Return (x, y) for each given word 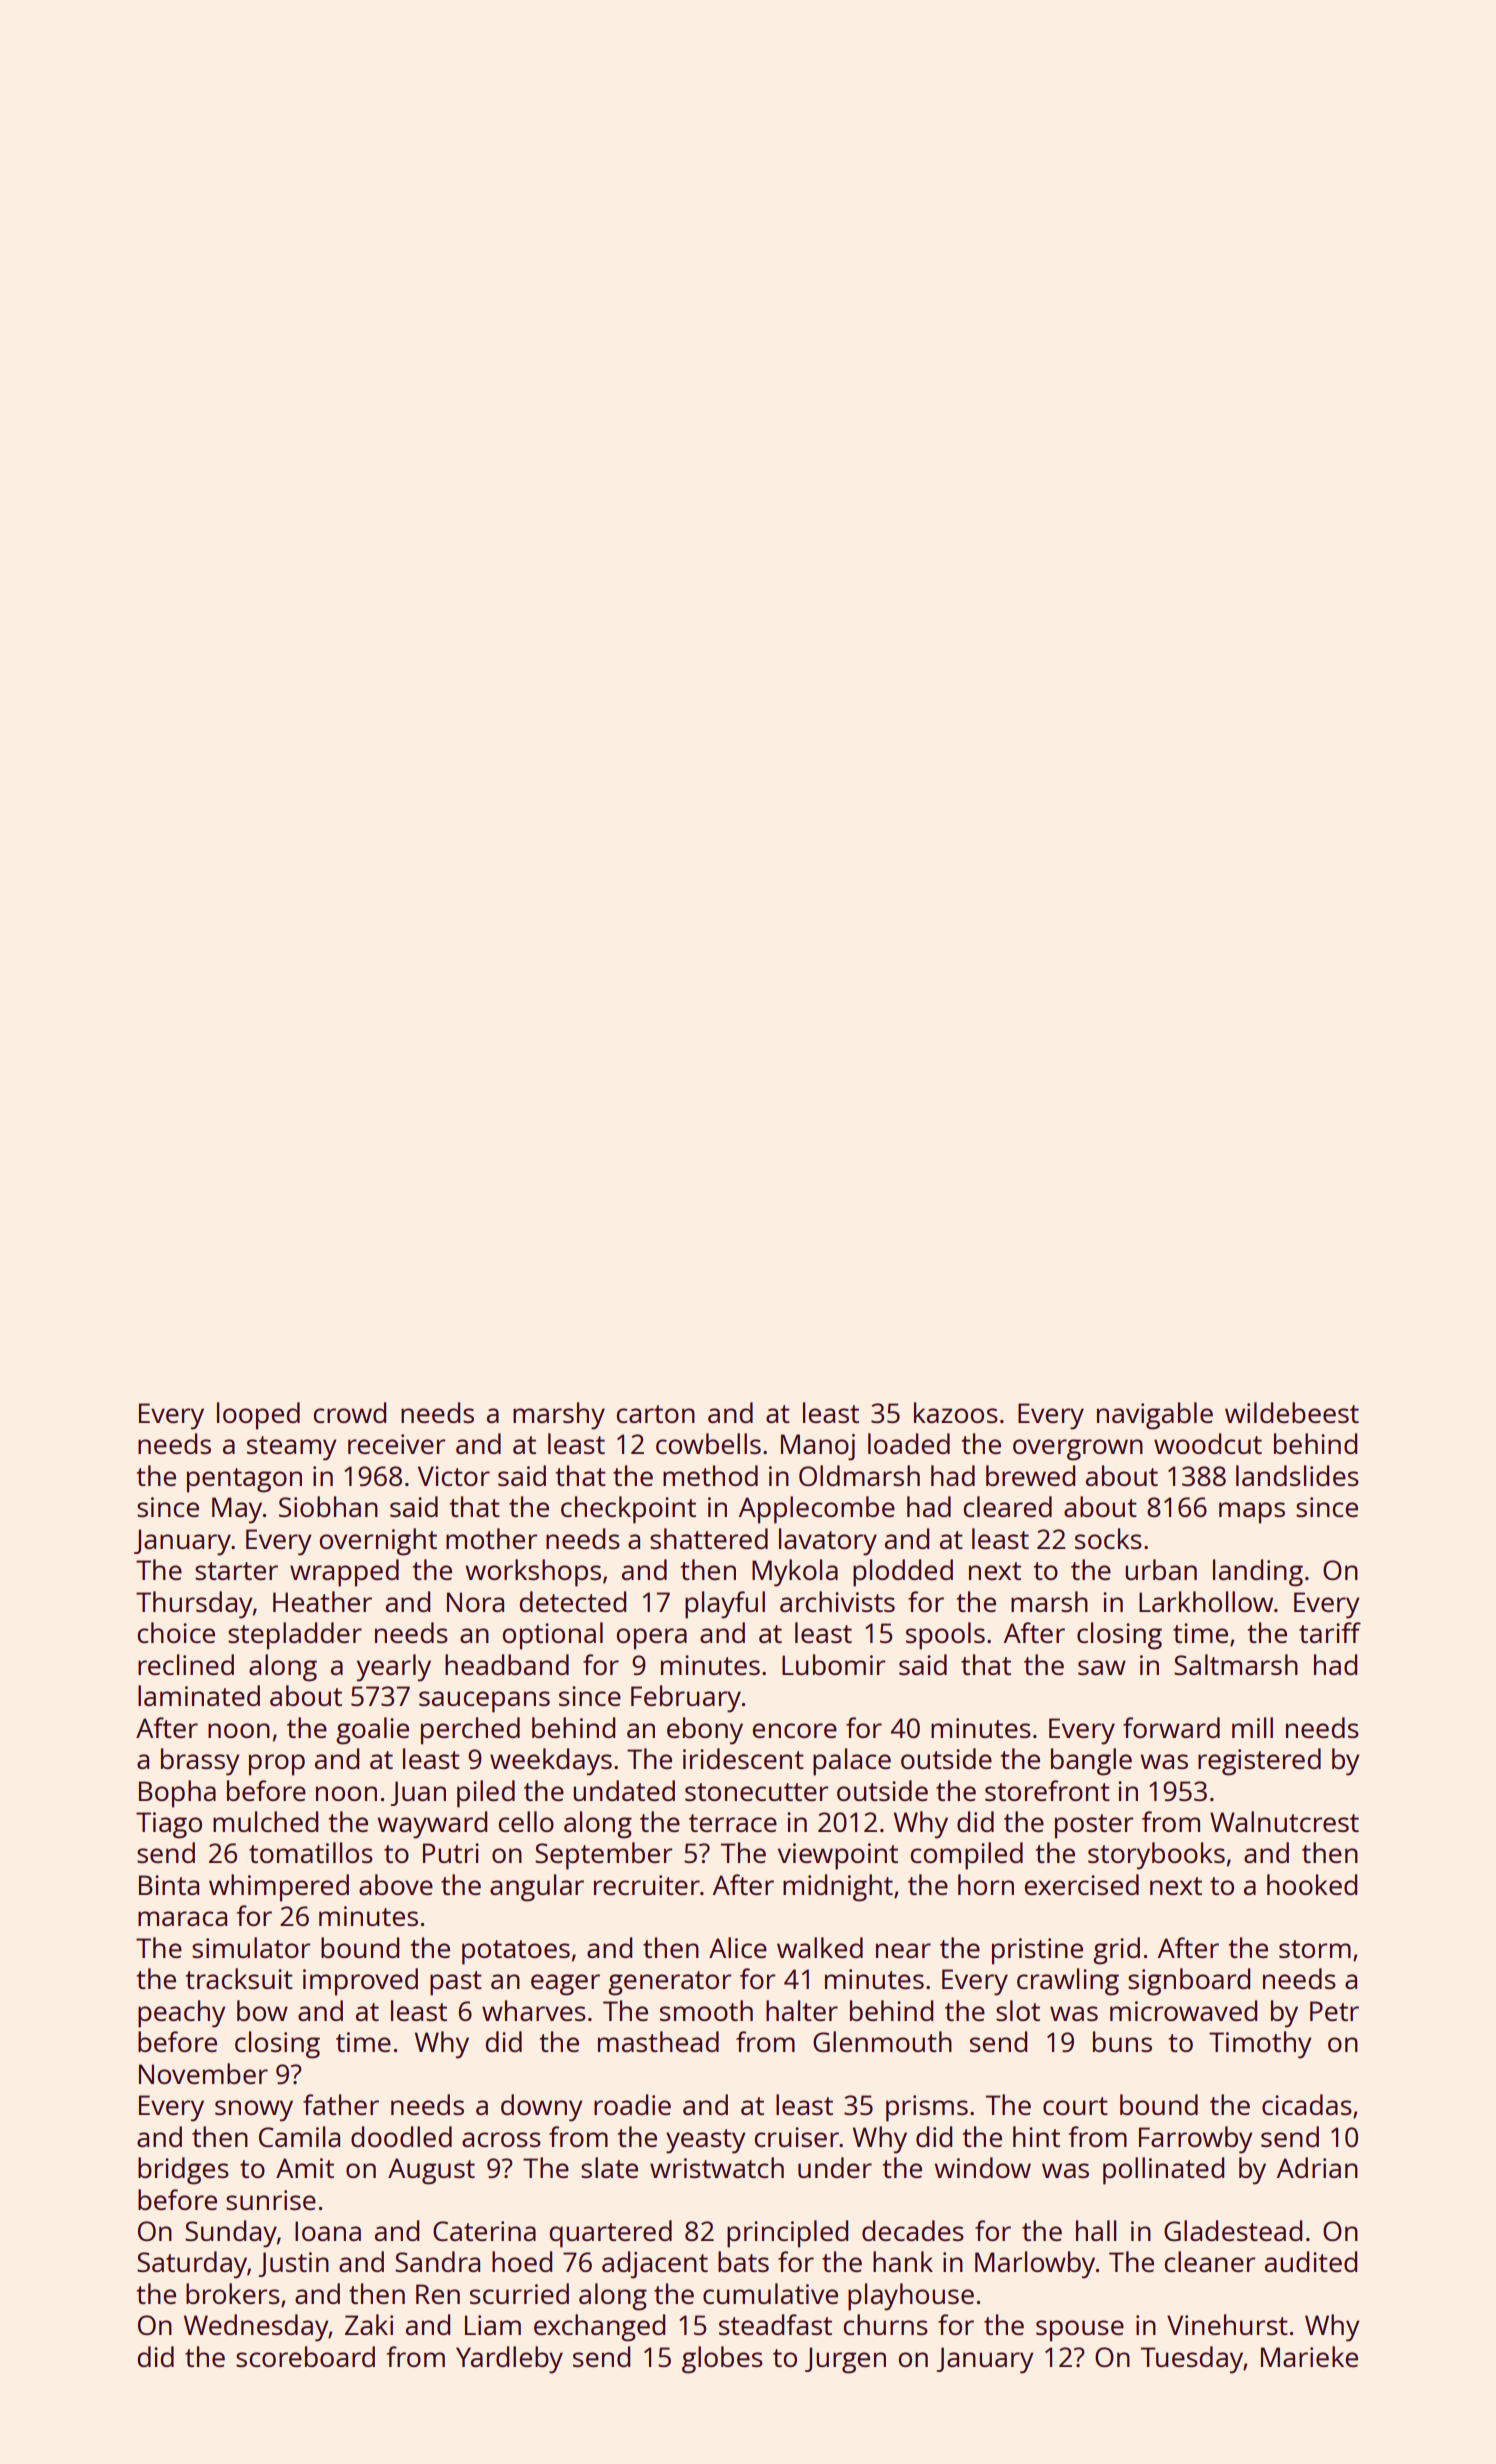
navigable (1155, 1416)
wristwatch (717, 2167)
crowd (350, 1412)
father (341, 2104)
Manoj (818, 1447)
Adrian (1317, 2167)
